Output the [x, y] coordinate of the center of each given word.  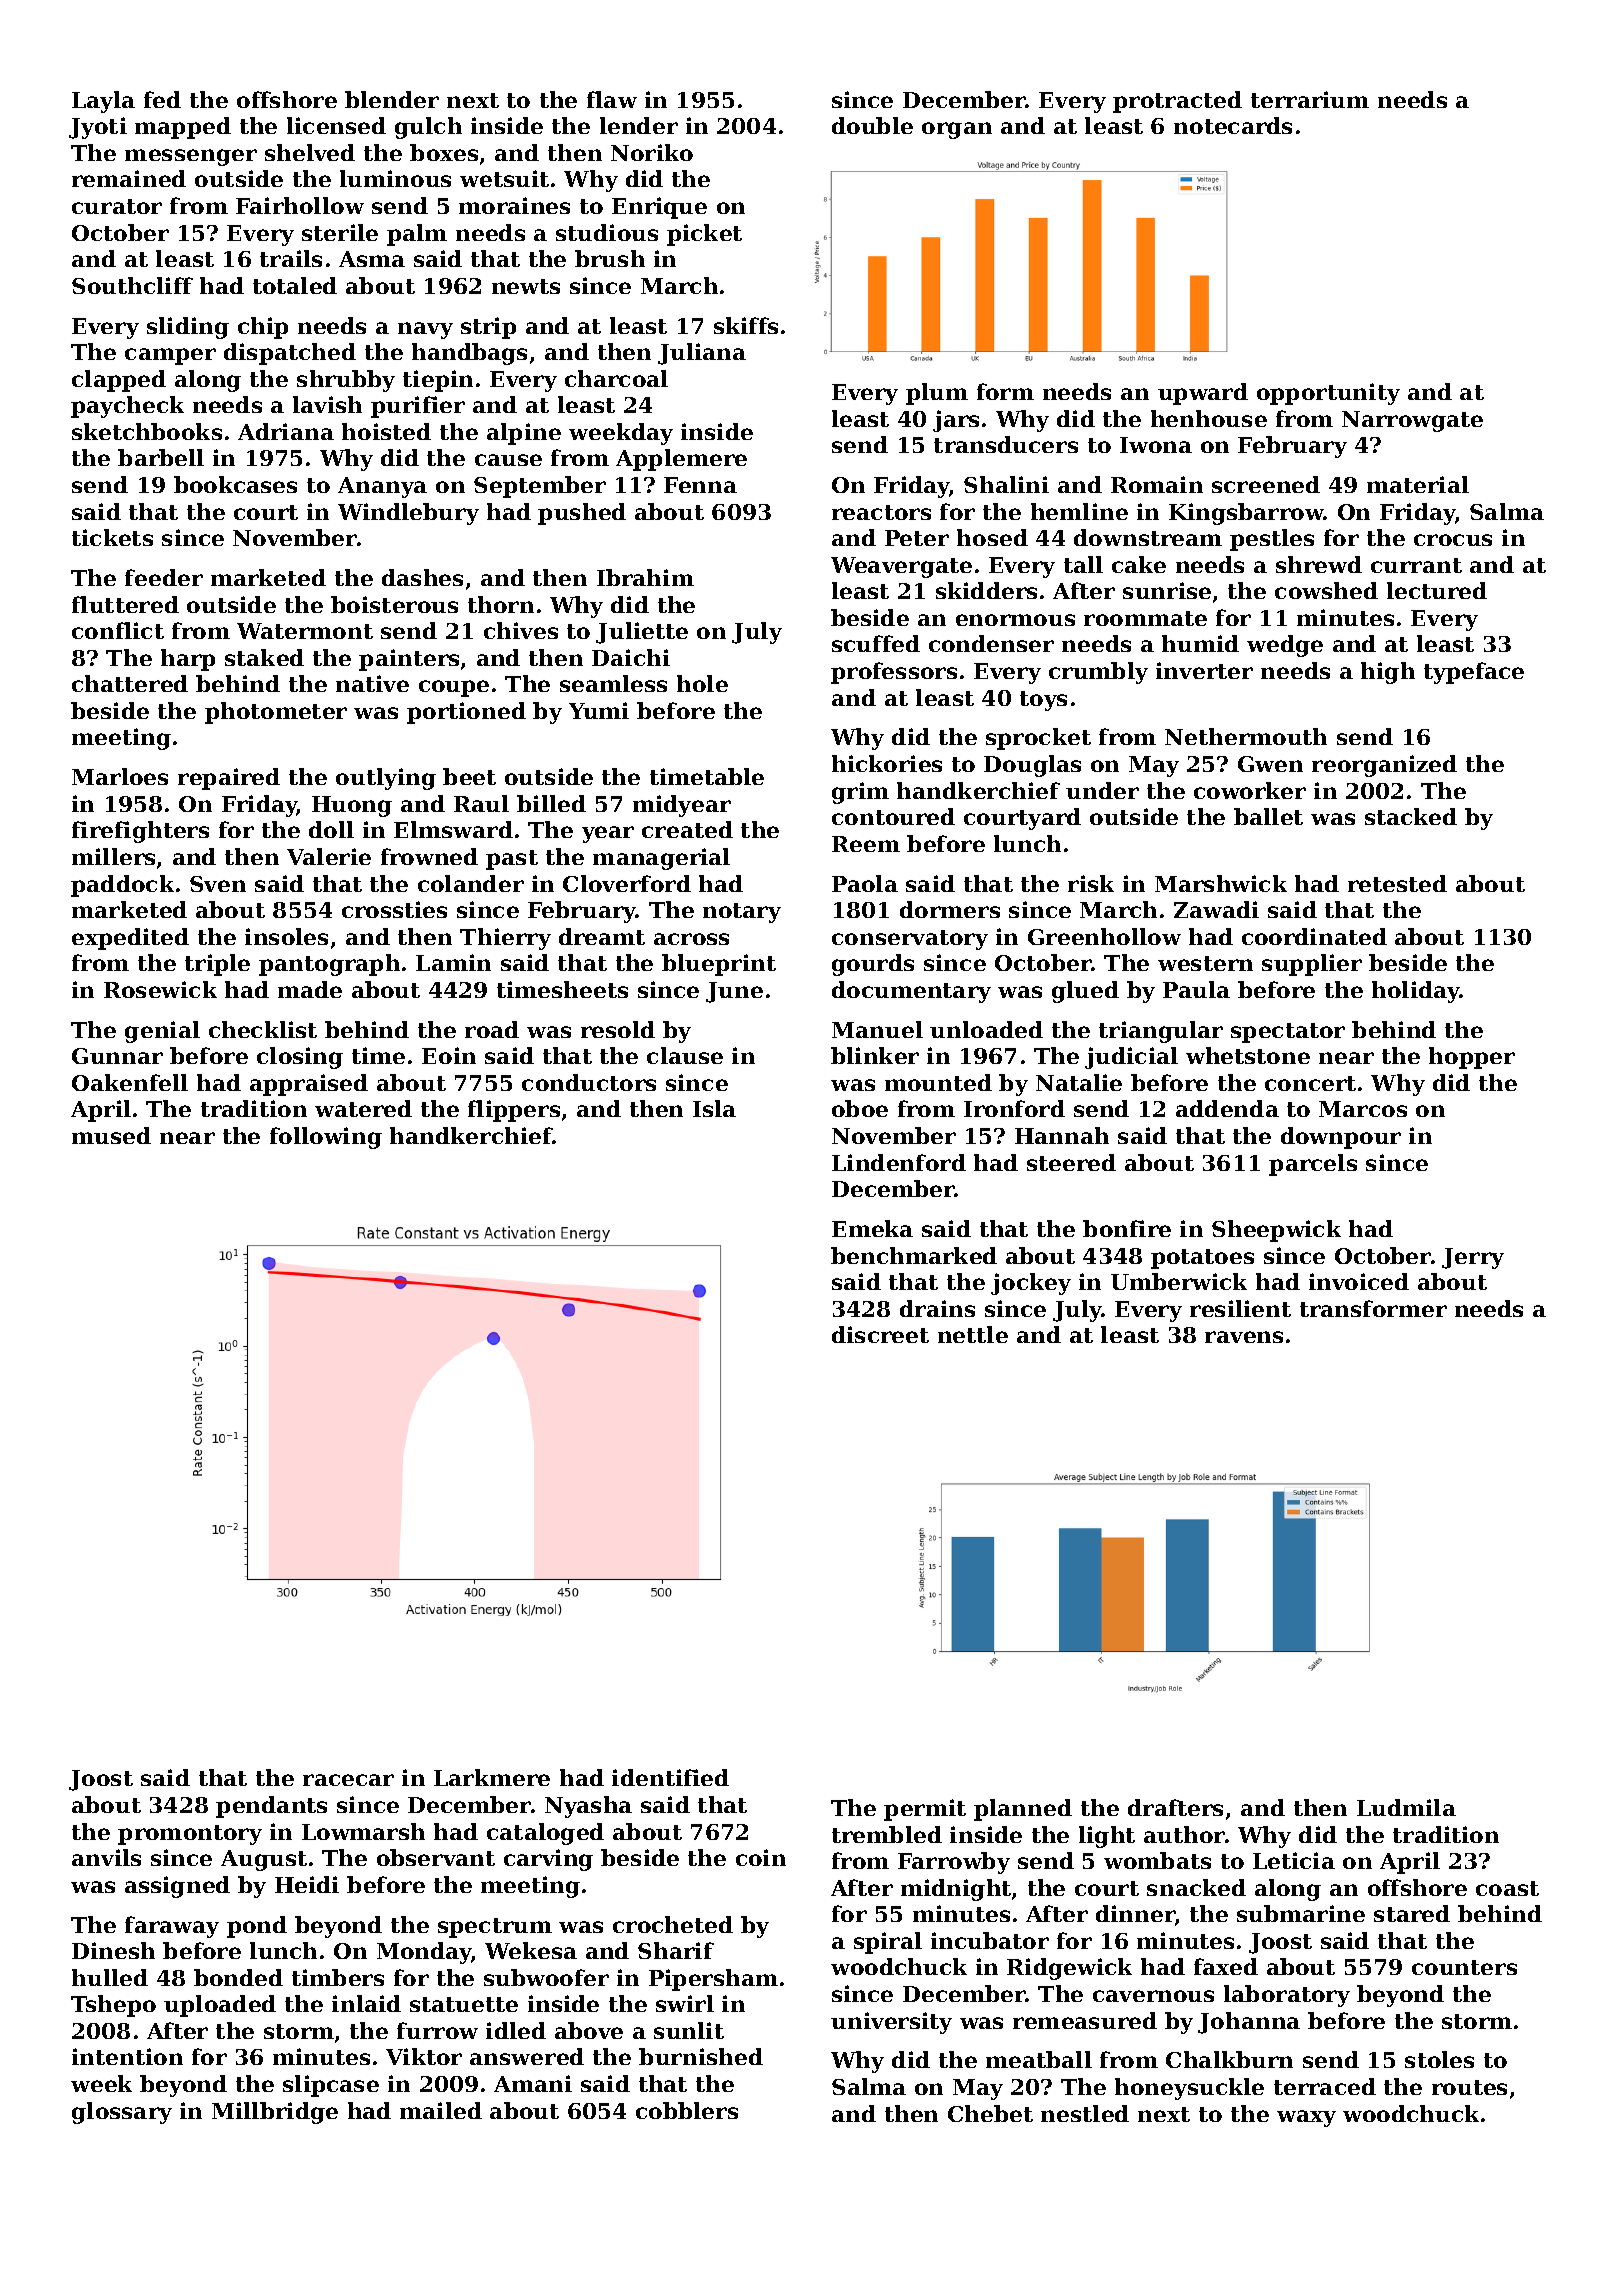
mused [111, 1135]
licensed [336, 125]
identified [670, 1777]
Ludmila [1406, 1807]
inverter [1204, 670]
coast [1507, 1888]
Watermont [305, 631]
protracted [1177, 102]
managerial [661, 859]
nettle [973, 1334]
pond [257, 1927]
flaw [612, 99]
